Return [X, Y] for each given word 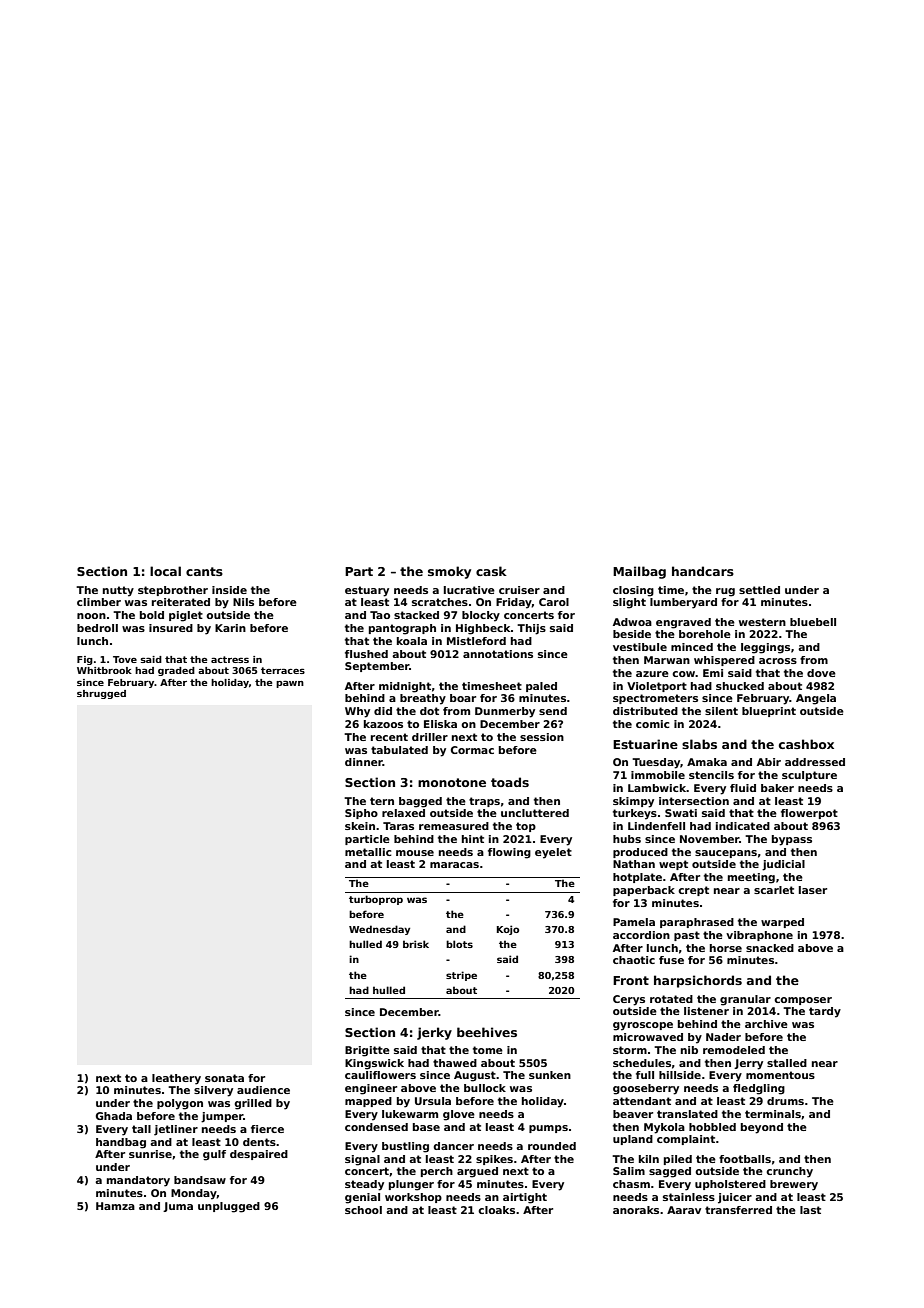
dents [259, 1142]
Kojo [508, 930]
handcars [703, 571]
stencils [711, 775]
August [475, 1076]
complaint [686, 1140]
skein [360, 826]
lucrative [469, 590]
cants [204, 571]
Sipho [361, 814]
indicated [743, 826]
